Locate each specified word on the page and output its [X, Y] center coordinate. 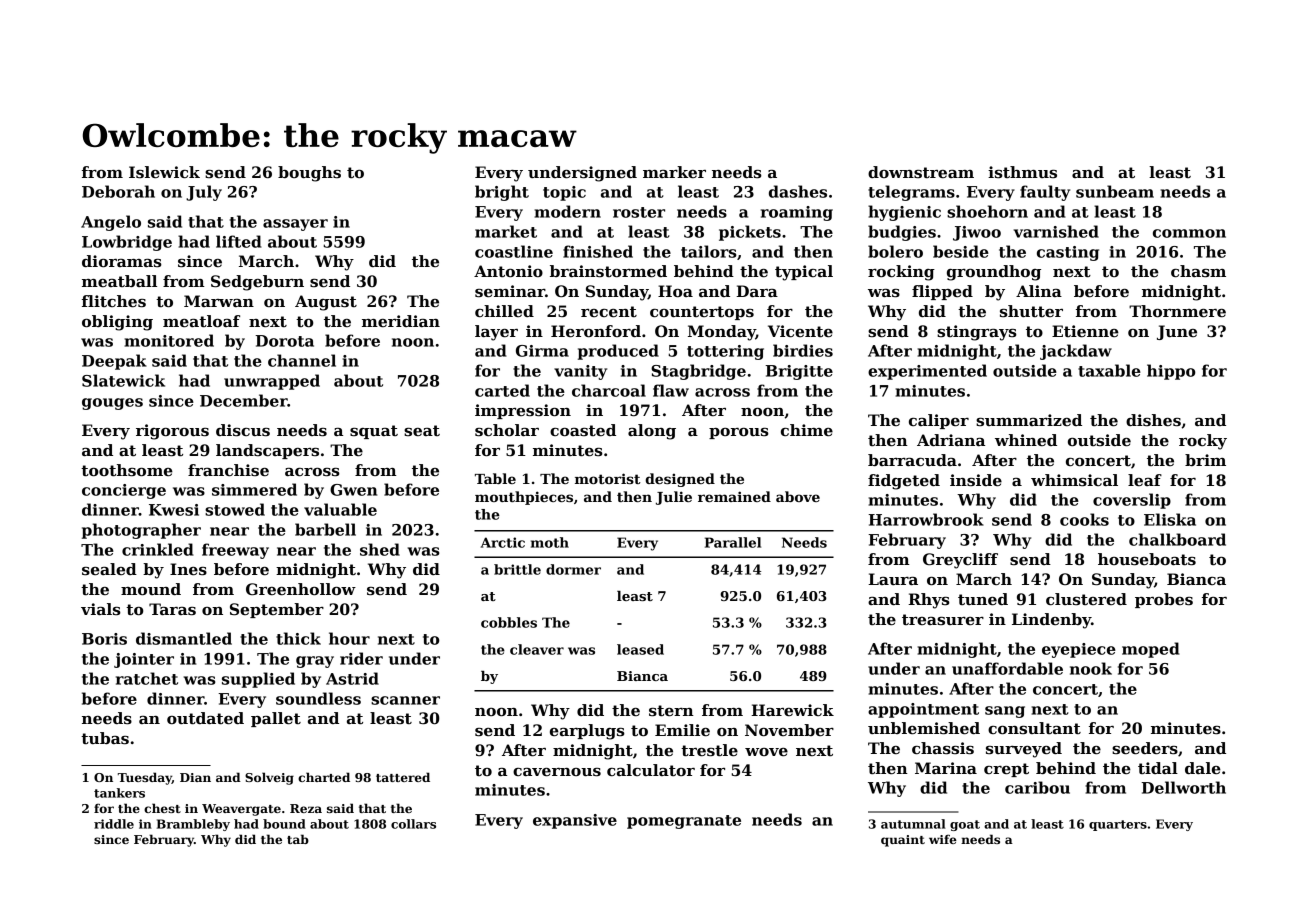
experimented [927, 372]
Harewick [792, 710]
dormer [573, 569]
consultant [1034, 728]
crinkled [158, 549]
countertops [702, 313]
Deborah [118, 191]
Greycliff [960, 561]
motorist [608, 478]
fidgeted [904, 482]
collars [413, 824]
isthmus [1022, 172]
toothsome [127, 470]
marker [674, 172]
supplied [258, 680]
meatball [119, 281]
